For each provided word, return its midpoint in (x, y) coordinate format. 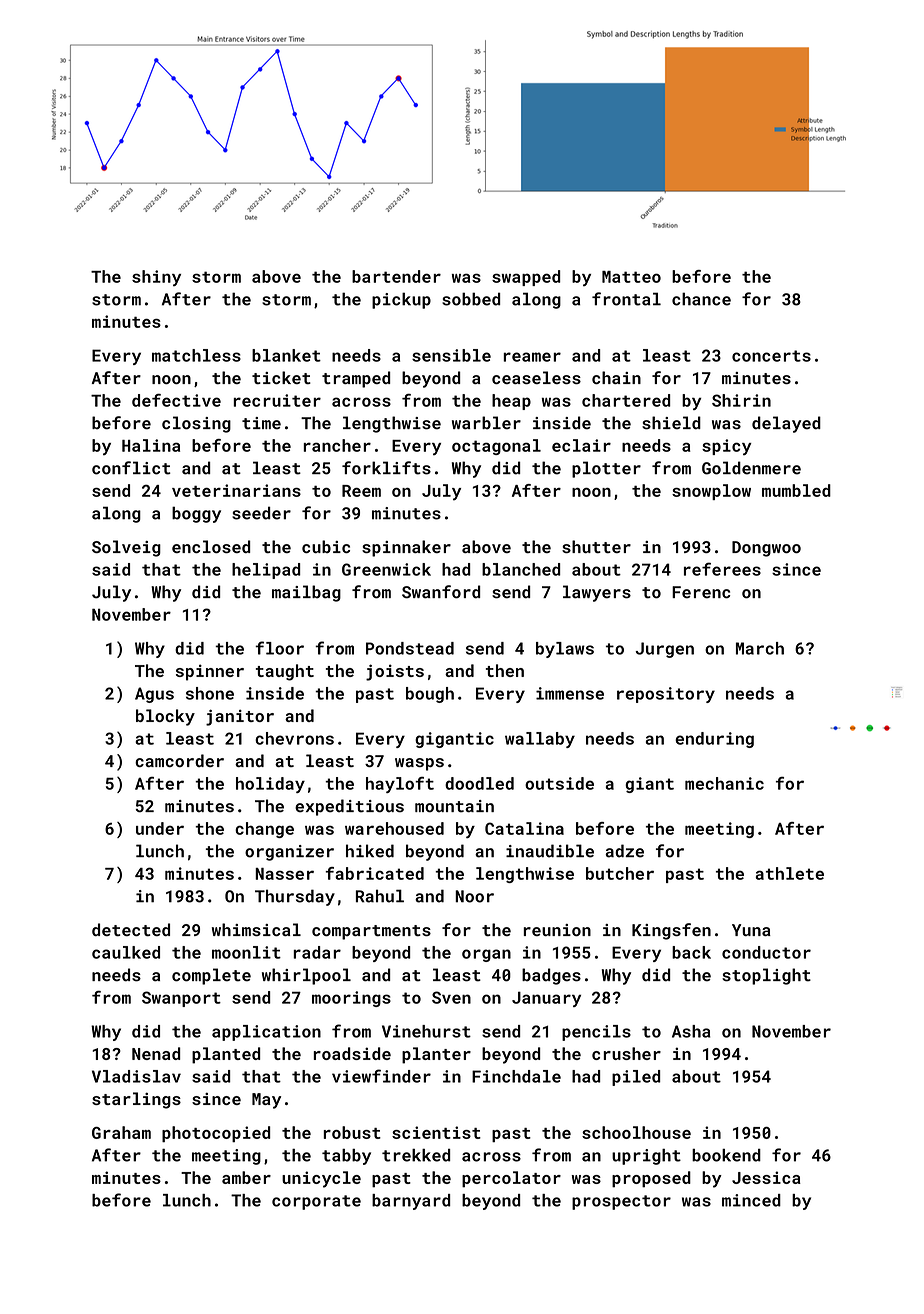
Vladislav (136, 1076)
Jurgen (665, 650)
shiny (156, 278)
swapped (526, 278)
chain (616, 377)
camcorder (179, 760)
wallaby (540, 740)
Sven (451, 997)
